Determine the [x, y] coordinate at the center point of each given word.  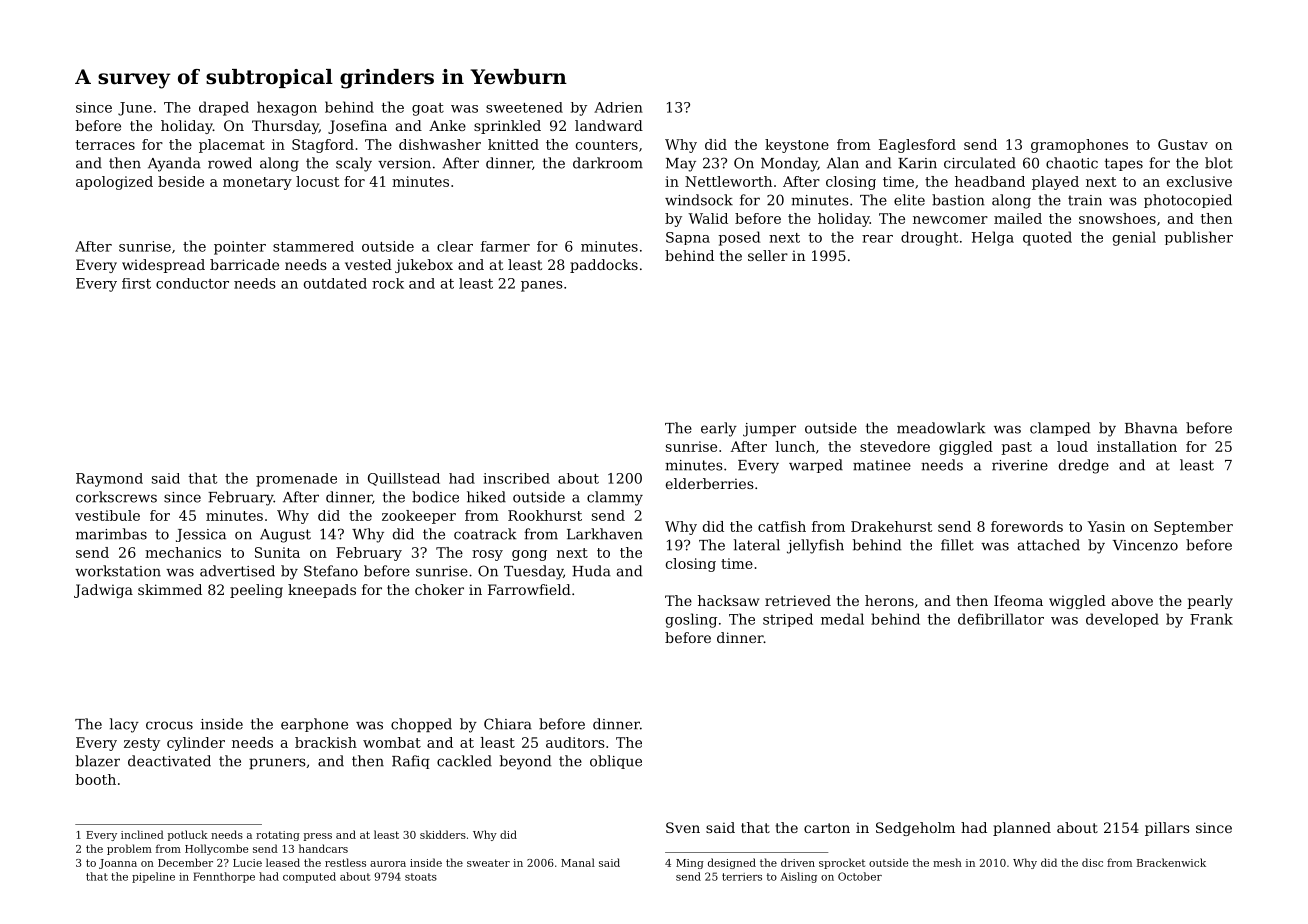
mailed [1018, 218]
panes [542, 286]
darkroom [608, 163]
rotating [278, 836]
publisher [1198, 238]
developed [1122, 620]
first [136, 283]
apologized [114, 183]
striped [788, 620]
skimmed [170, 589]
